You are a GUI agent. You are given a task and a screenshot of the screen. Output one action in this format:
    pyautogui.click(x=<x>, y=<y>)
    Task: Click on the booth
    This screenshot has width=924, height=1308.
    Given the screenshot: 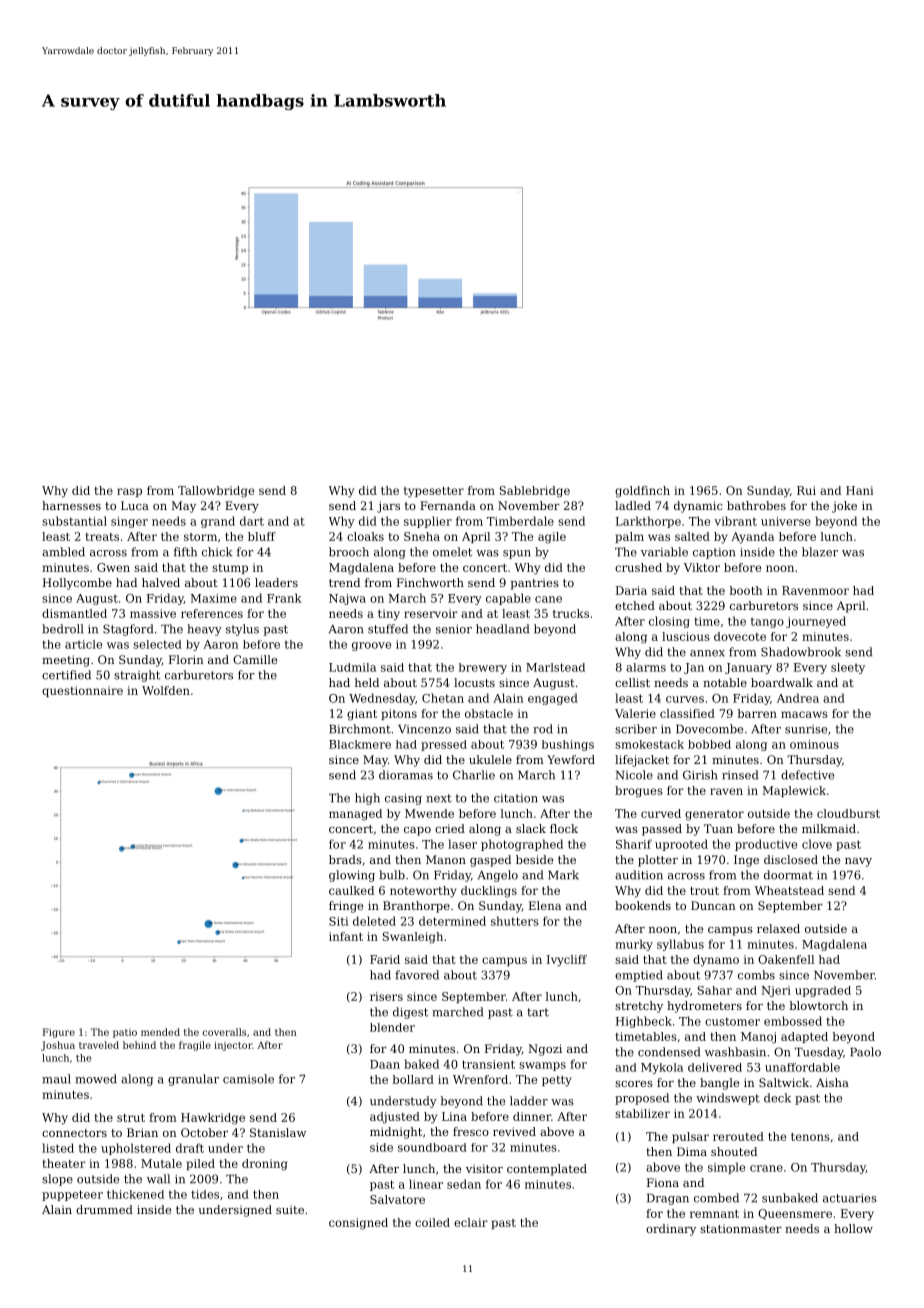 What is the action you would take?
    pyautogui.click(x=746, y=590)
